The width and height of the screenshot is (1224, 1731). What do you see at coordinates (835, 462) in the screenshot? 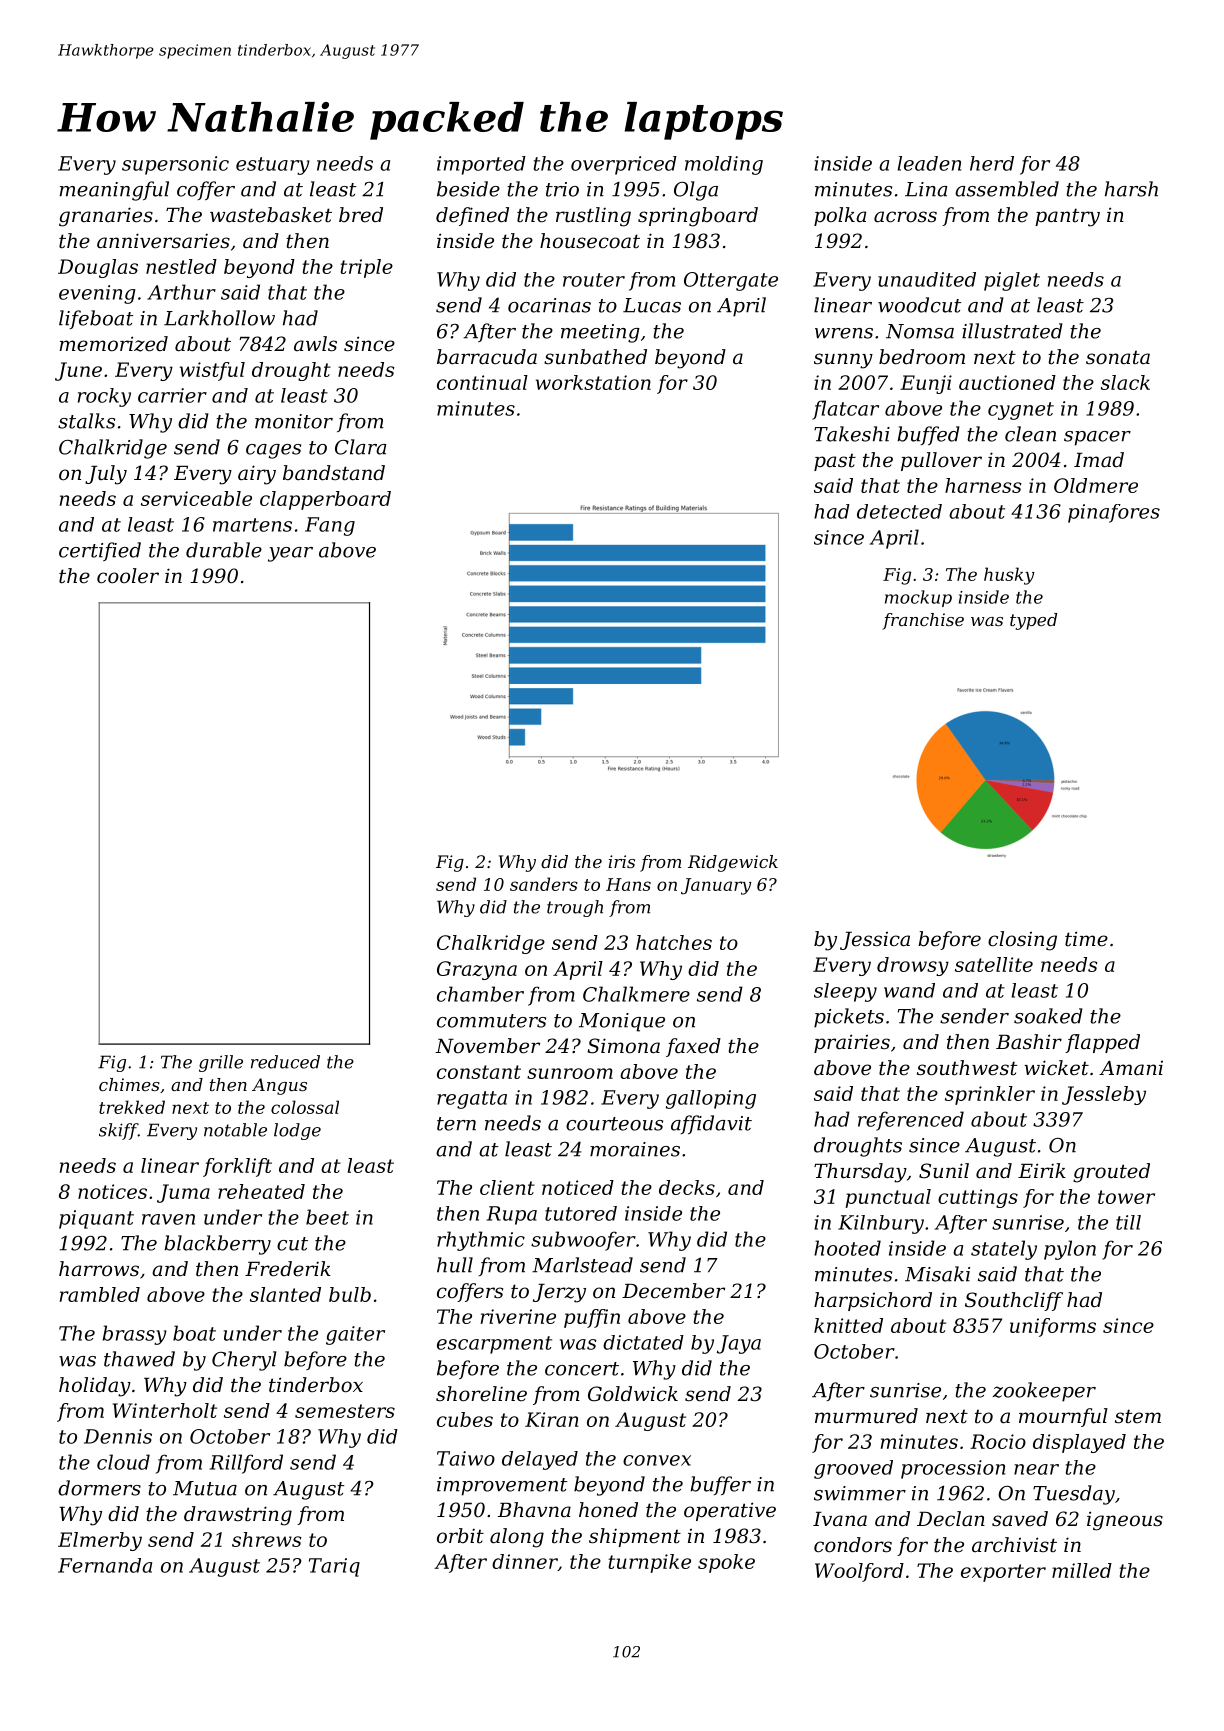
I see `past` at bounding box center [835, 462].
